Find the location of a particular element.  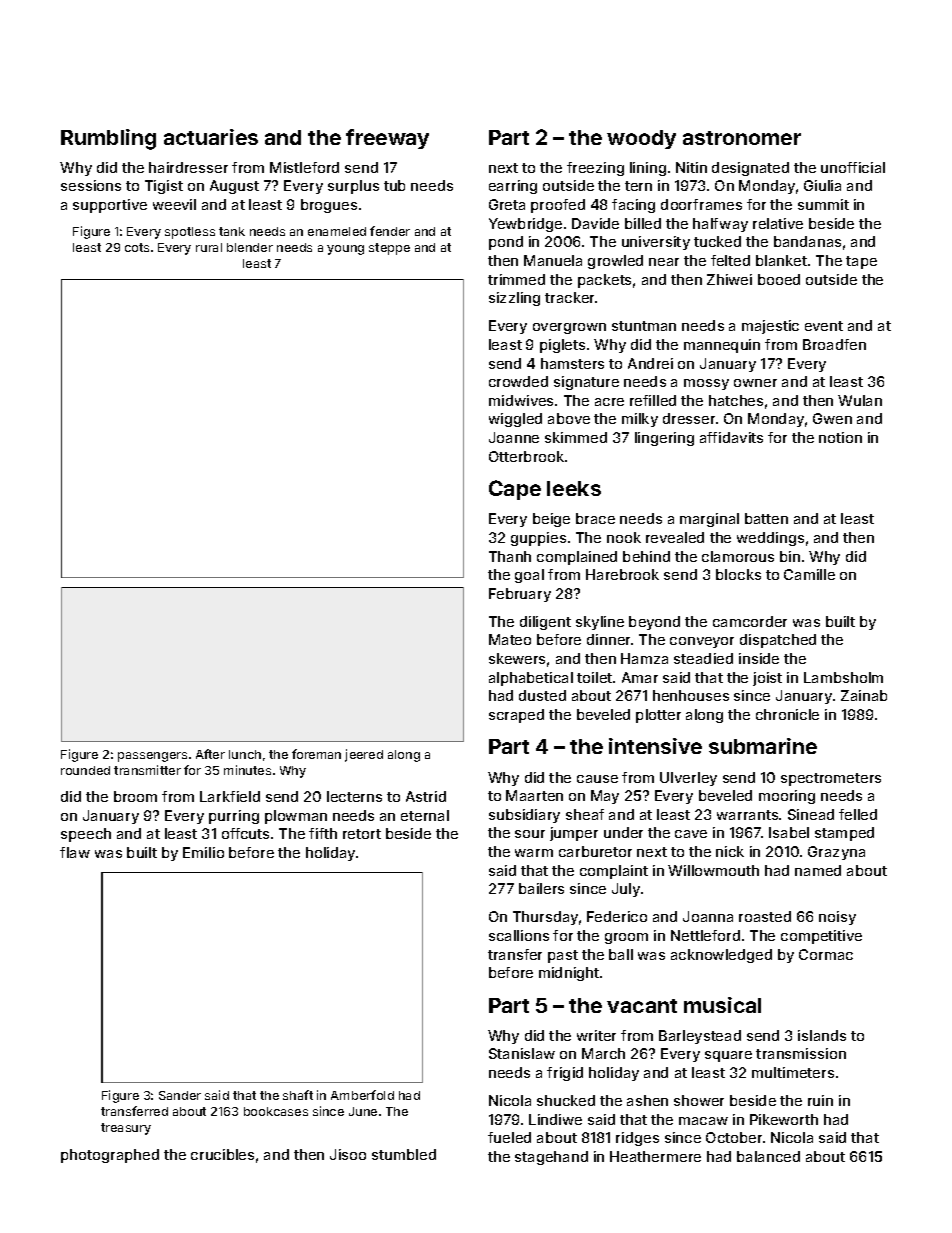

midwives is located at coordinates (521, 400).
